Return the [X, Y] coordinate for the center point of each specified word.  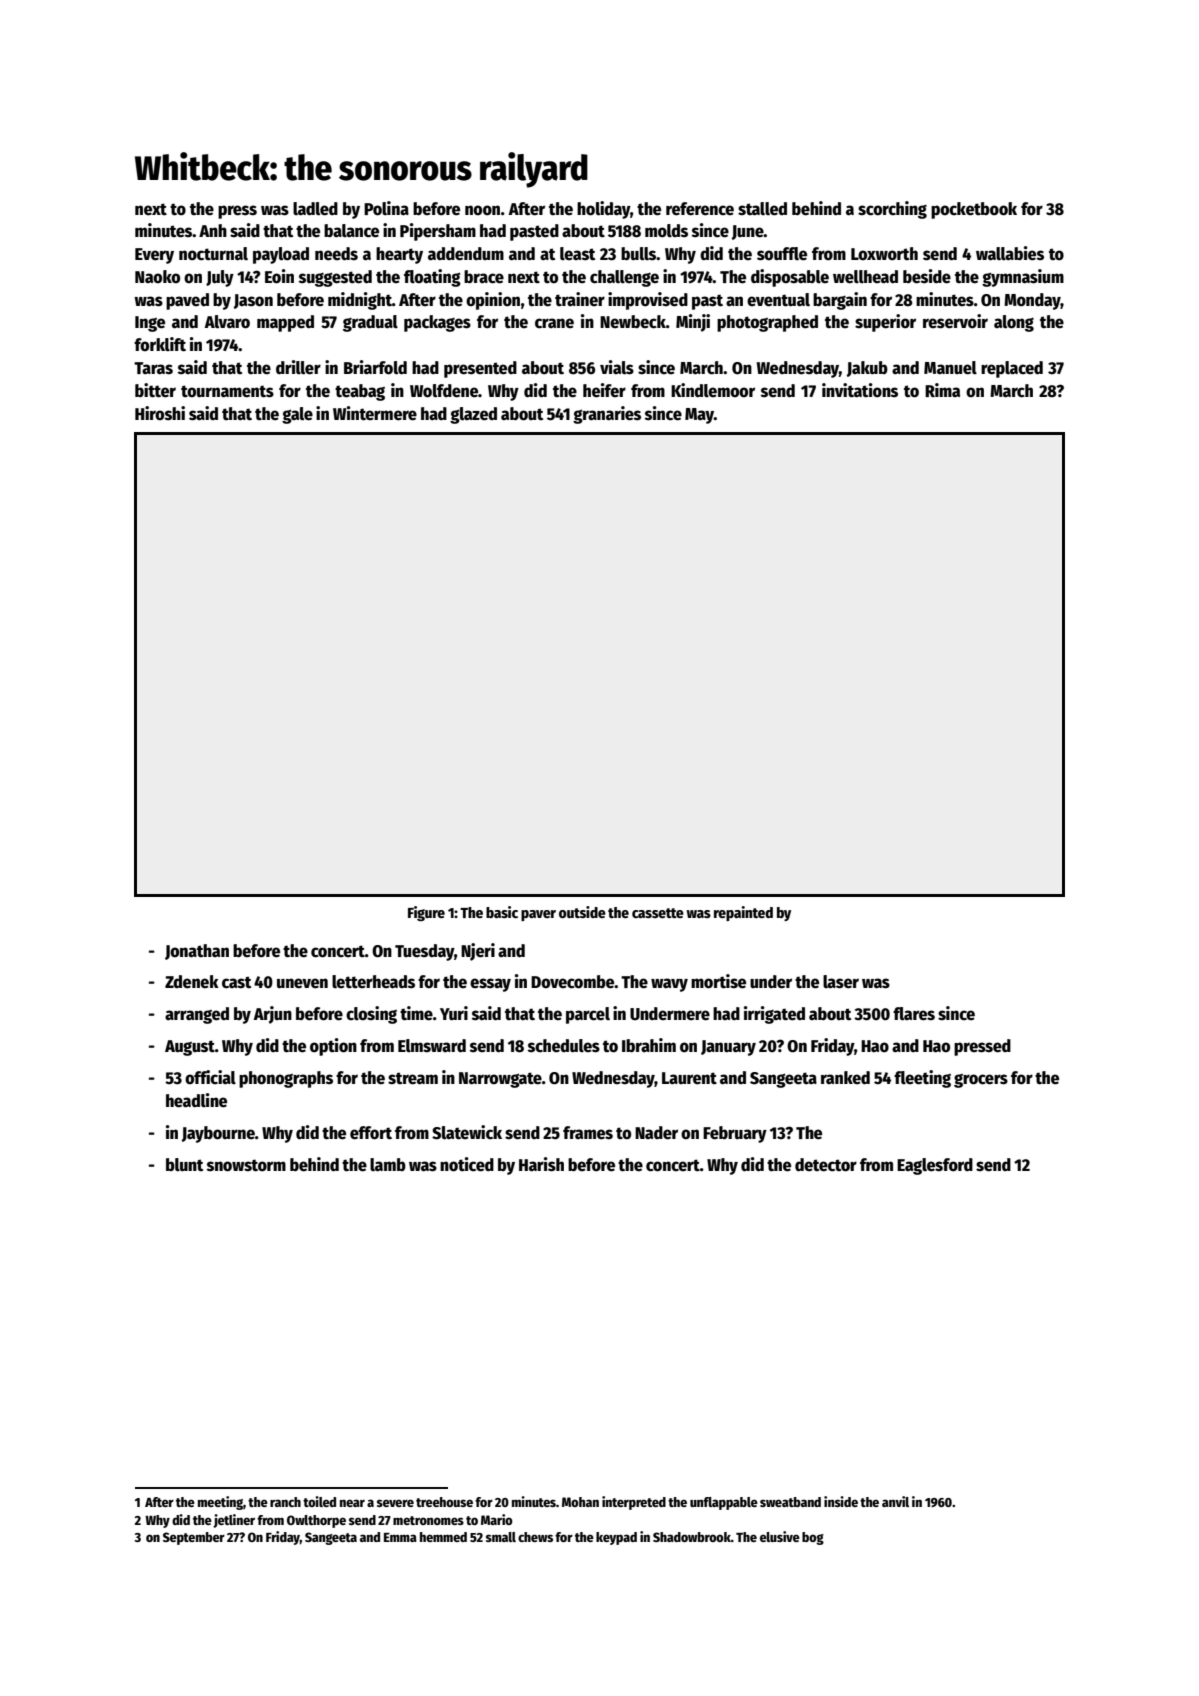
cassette [658, 913]
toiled [319, 1501]
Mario [497, 1519]
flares [914, 1014]
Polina [386, 208]
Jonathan [197, 952]
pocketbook [974, 210]
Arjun [272, 1015]
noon [482, 210]
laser [841, 982]
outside [582, 912]
